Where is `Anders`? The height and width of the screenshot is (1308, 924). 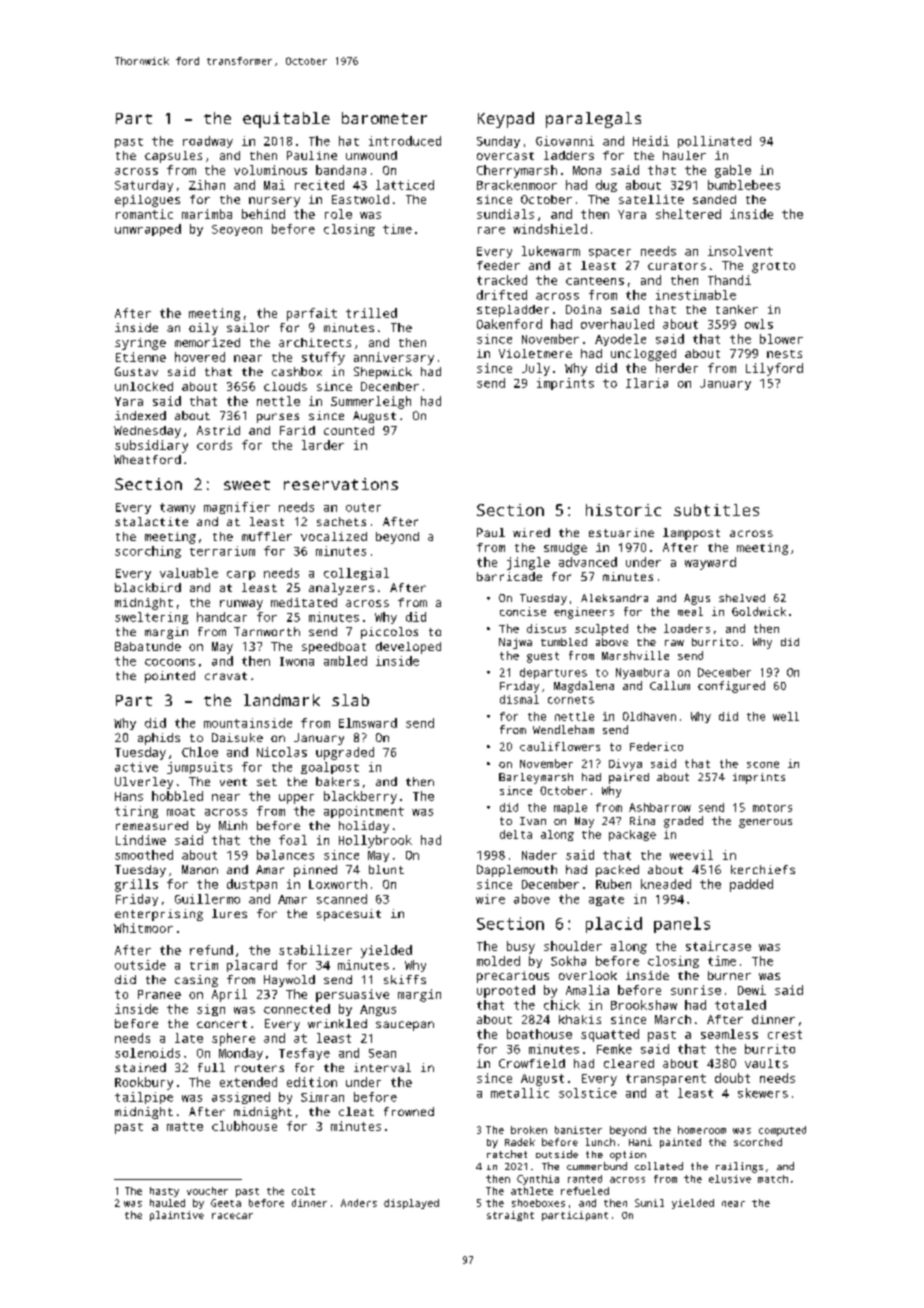
Anders is located at coordinates (359, 1203).
